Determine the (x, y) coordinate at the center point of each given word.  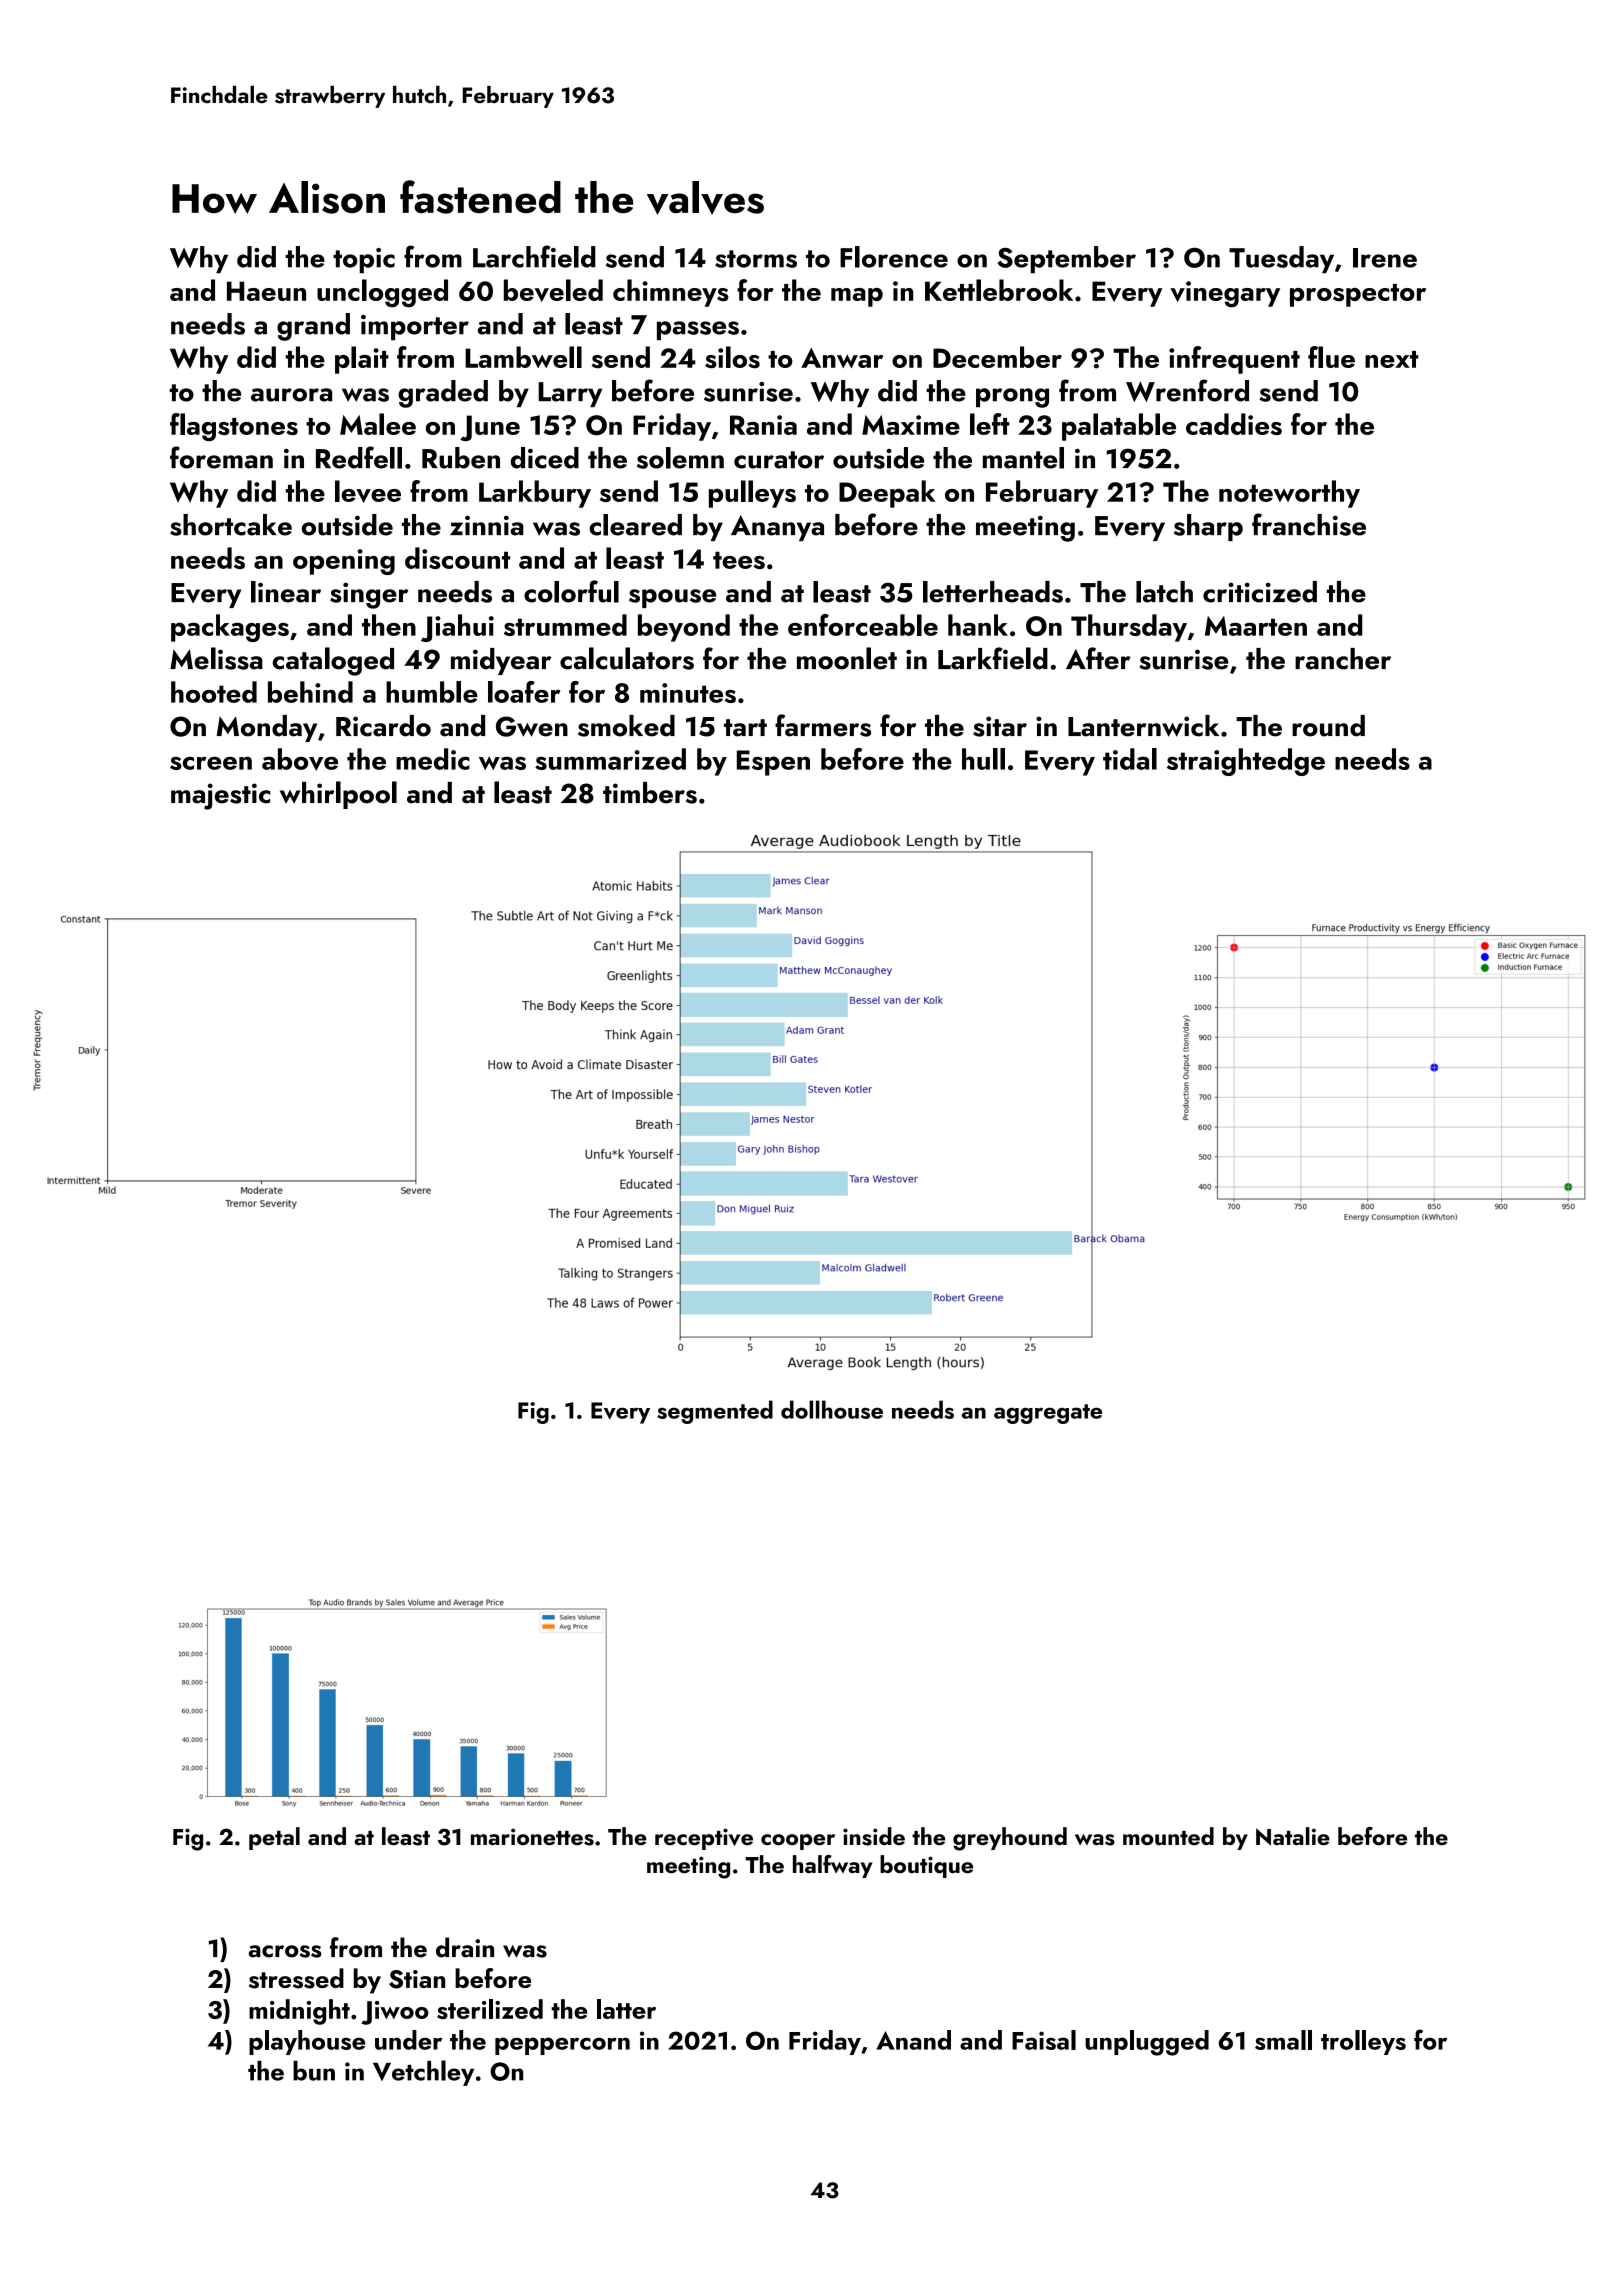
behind (310, 692)
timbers (650, 793)
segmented (715, 1412)
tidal (1130, 759)
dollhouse (832, 1409)
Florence (894, 257)
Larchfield (534, 256)
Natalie (1293, 1836)
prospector (1358, 295)
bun (314, 2071)
